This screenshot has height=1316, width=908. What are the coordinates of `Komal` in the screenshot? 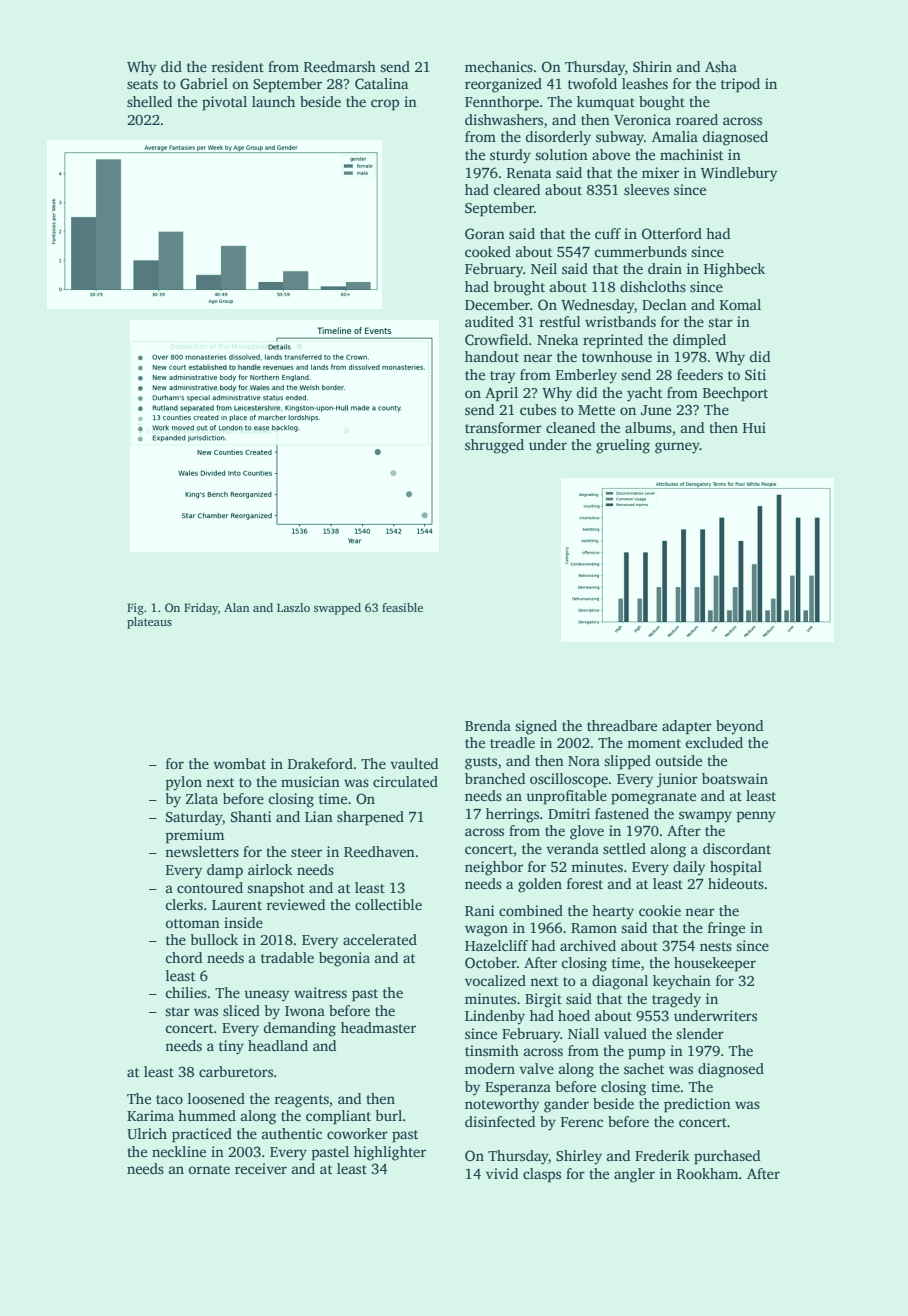 It's located at (740, 304).
